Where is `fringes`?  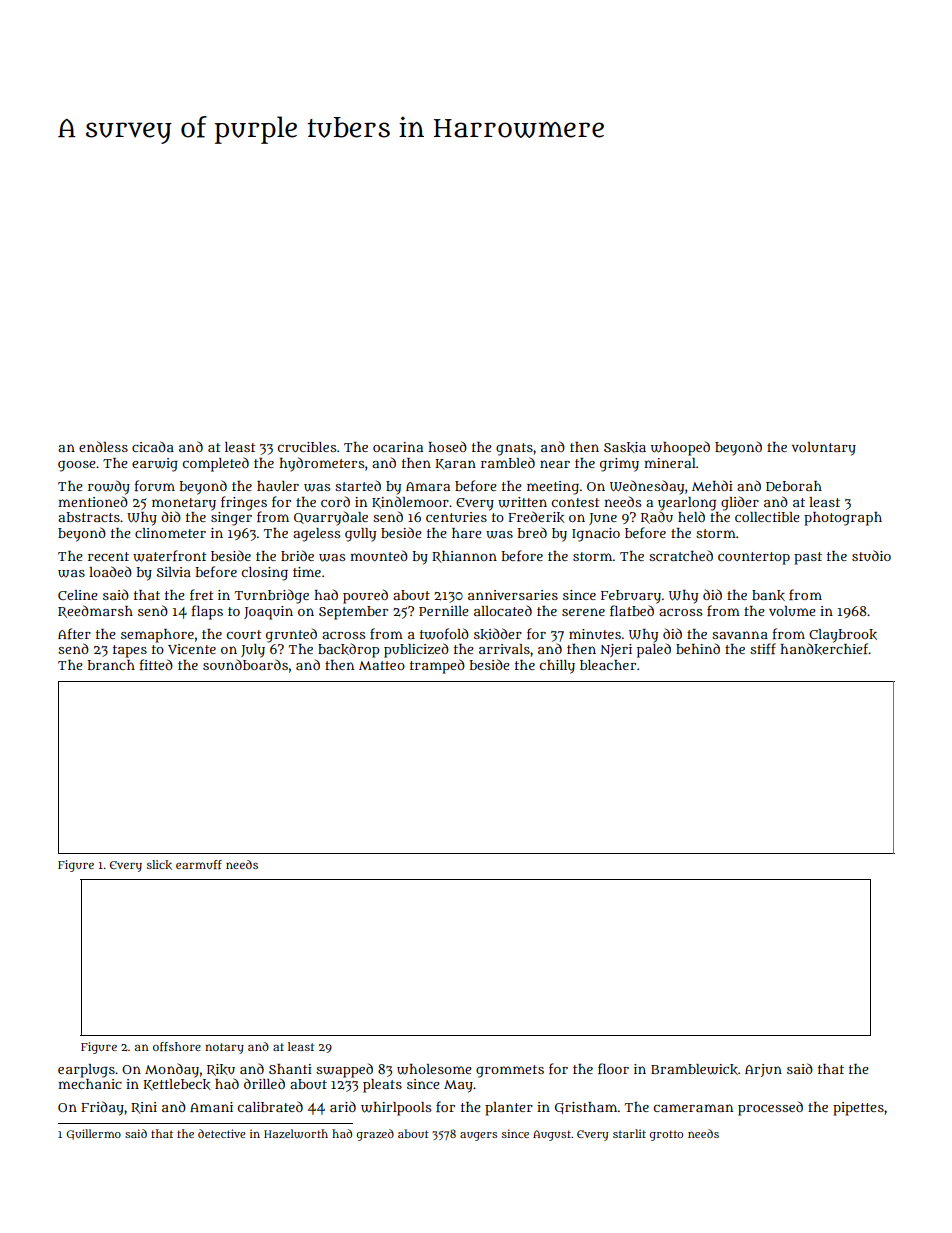
fringes is located at coordinates (244, 503).
